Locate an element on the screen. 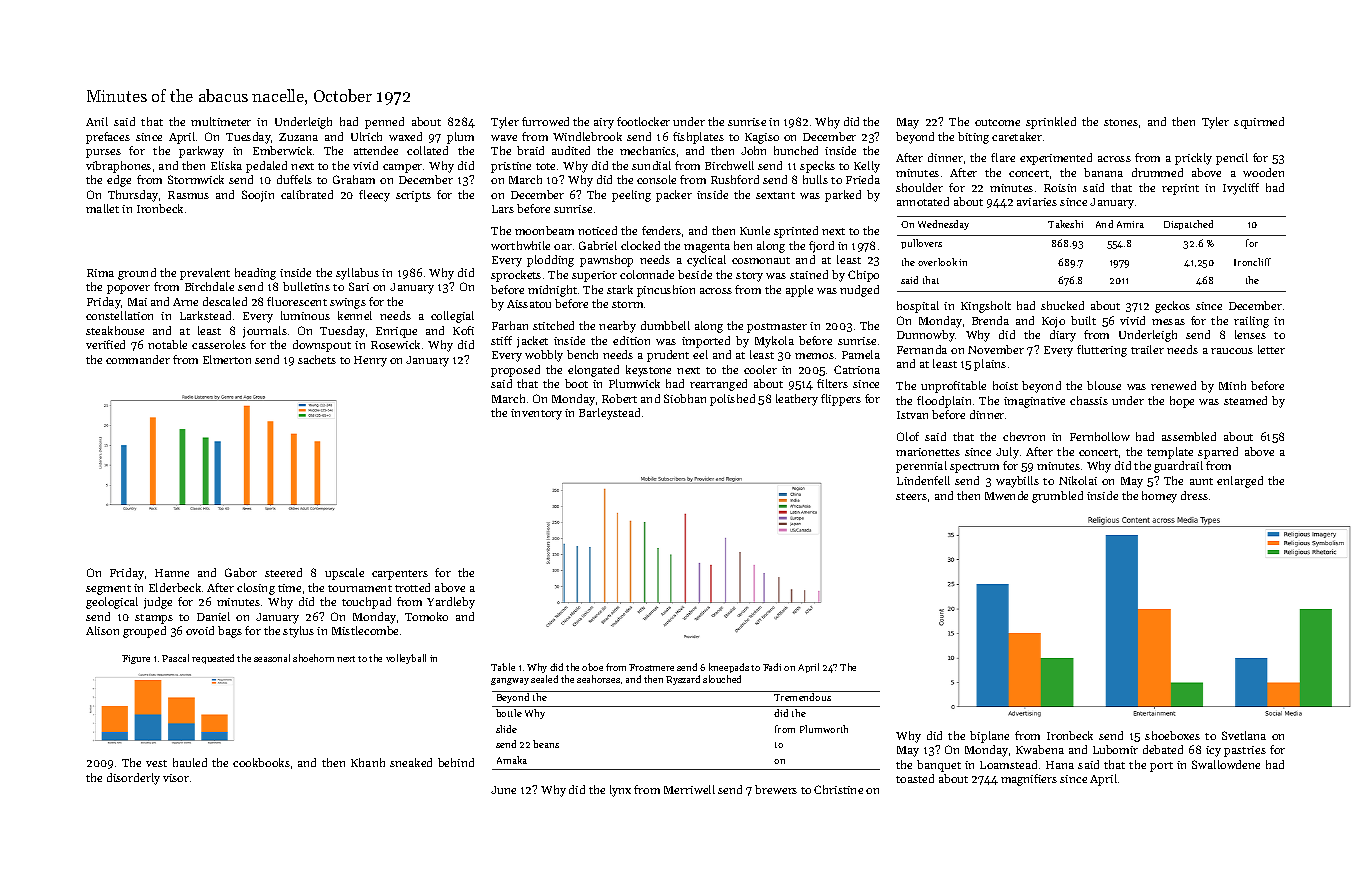 This screenshot has height=887, width=1372. stones is located at coordinates (1121, 122).
